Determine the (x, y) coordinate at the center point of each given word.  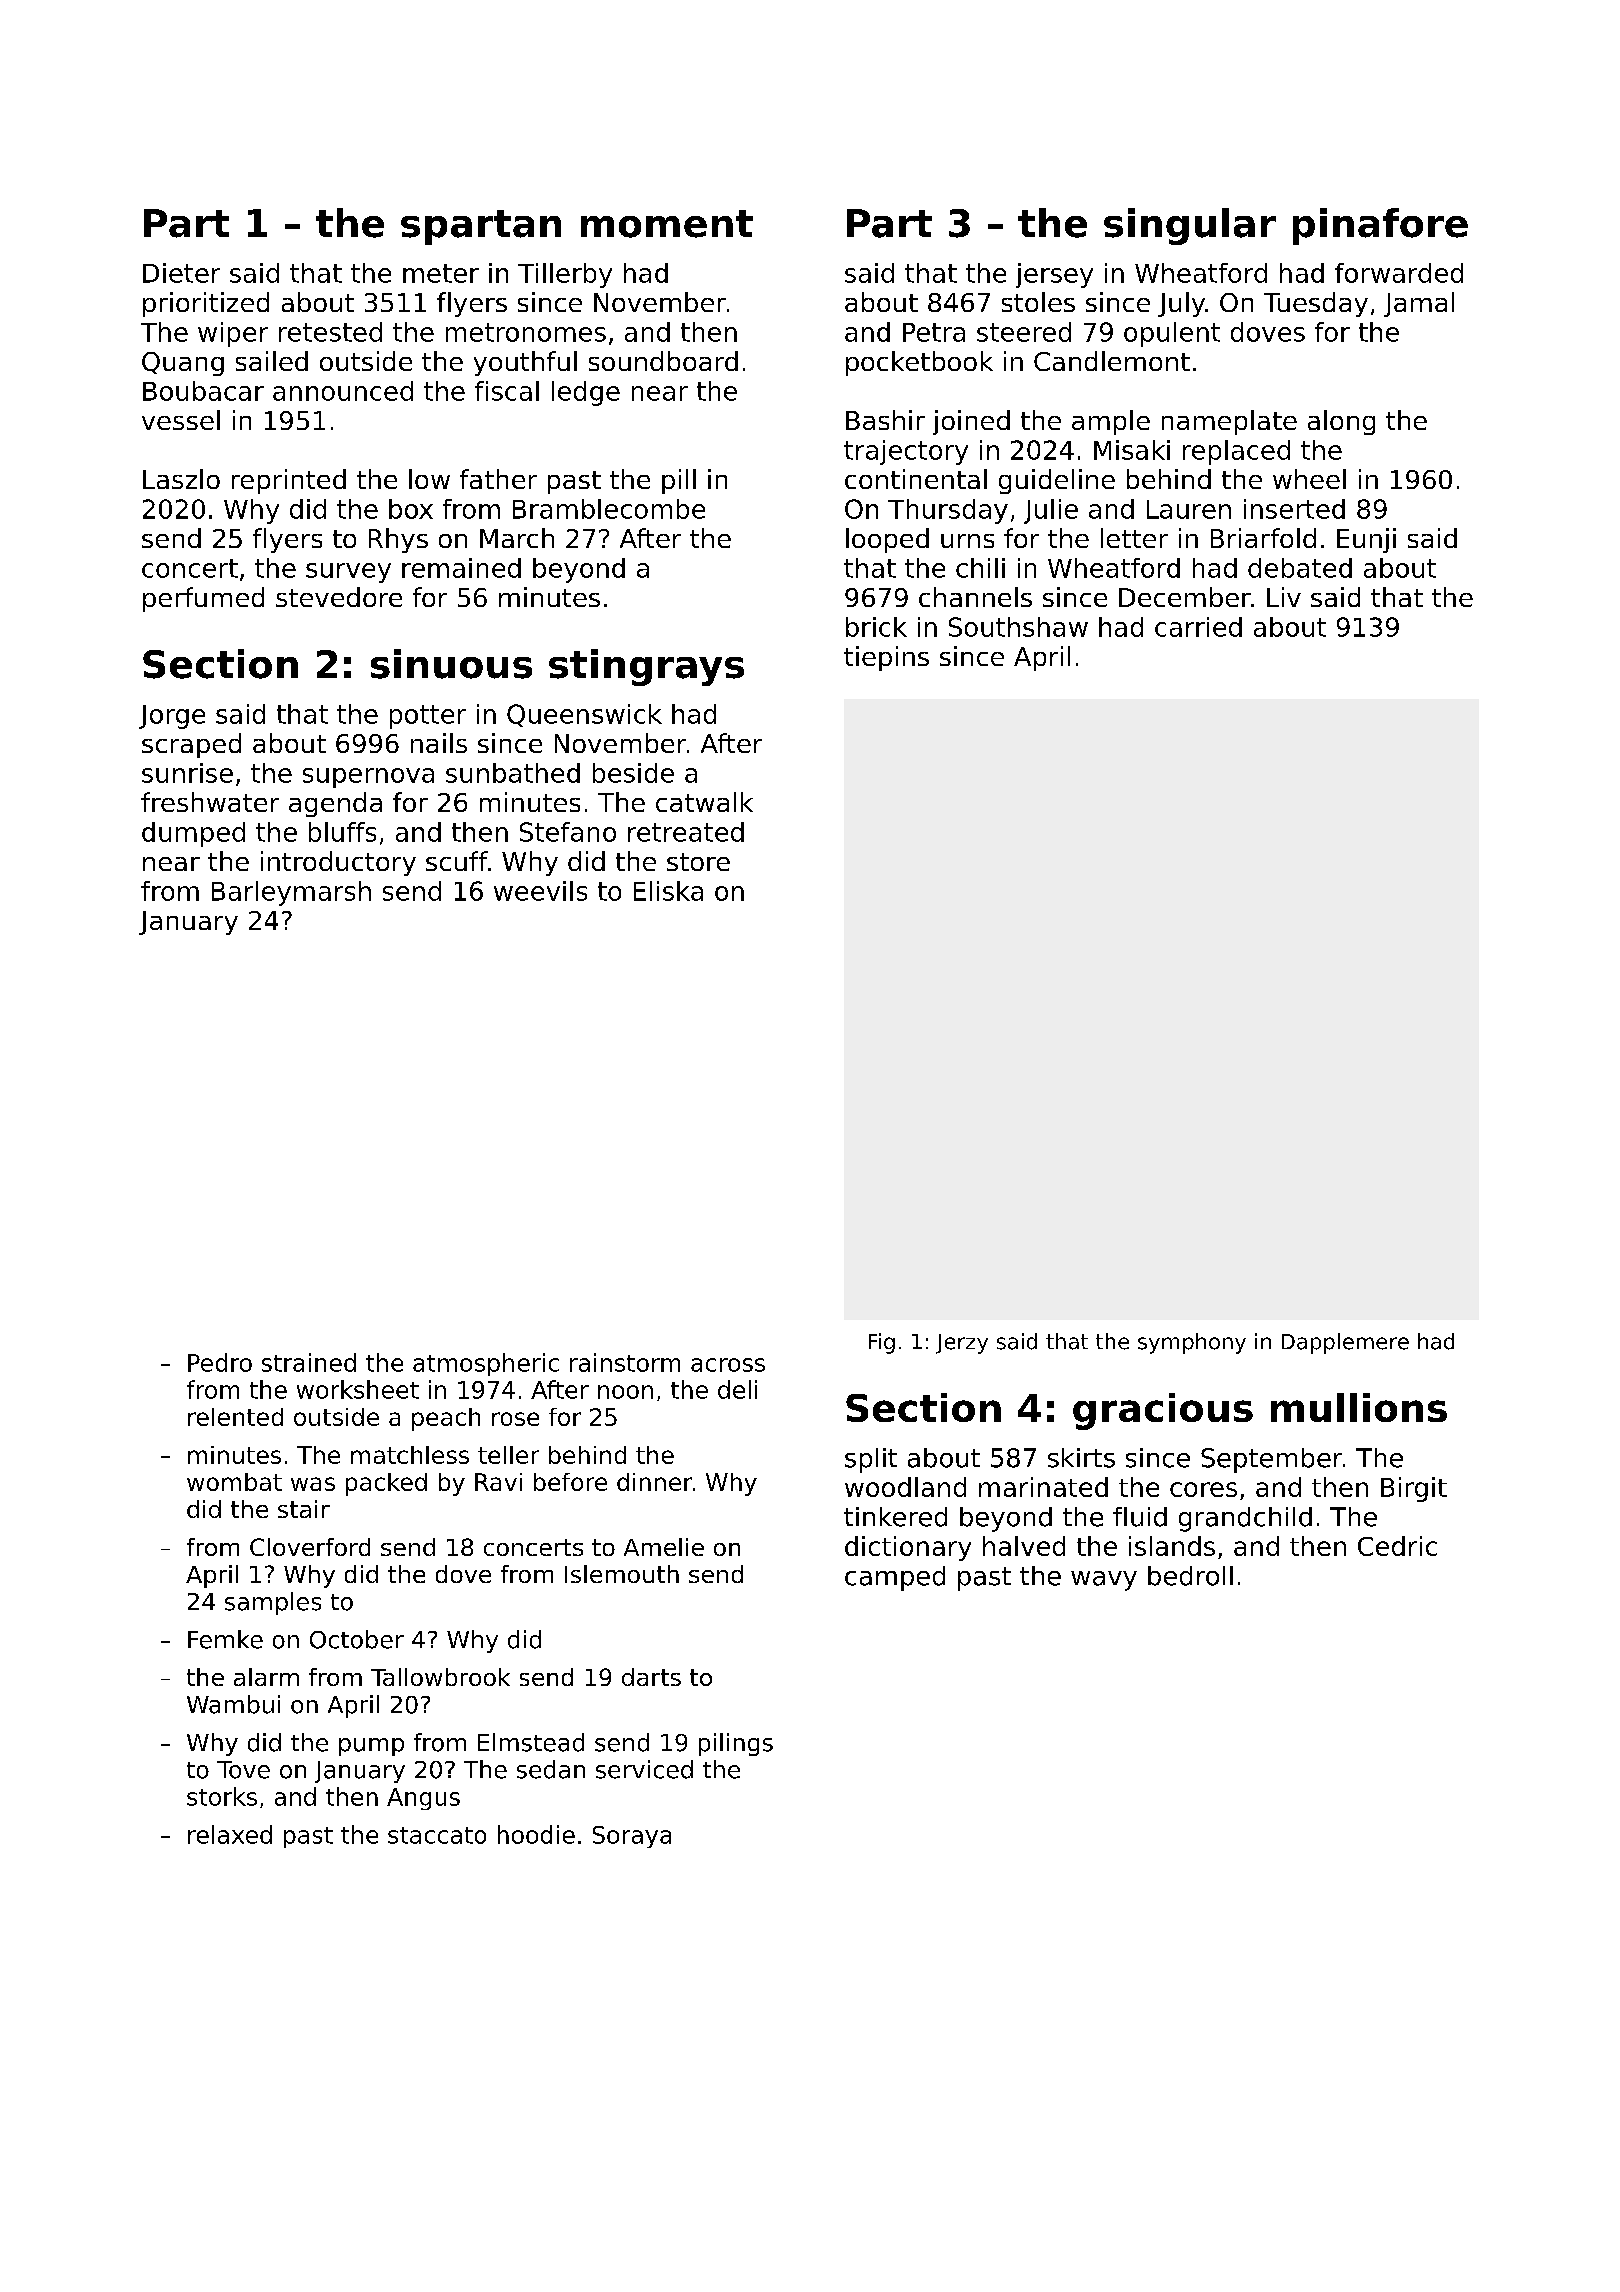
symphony (1192, 1343)
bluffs (342, 832)
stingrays (646, 667)
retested (330, 332)
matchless (410, 1455)
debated (1300, 568)
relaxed (230, 1834)
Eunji (1366, 540)
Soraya (632, 1837)
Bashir (885, 420)
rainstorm (625, 1362)
